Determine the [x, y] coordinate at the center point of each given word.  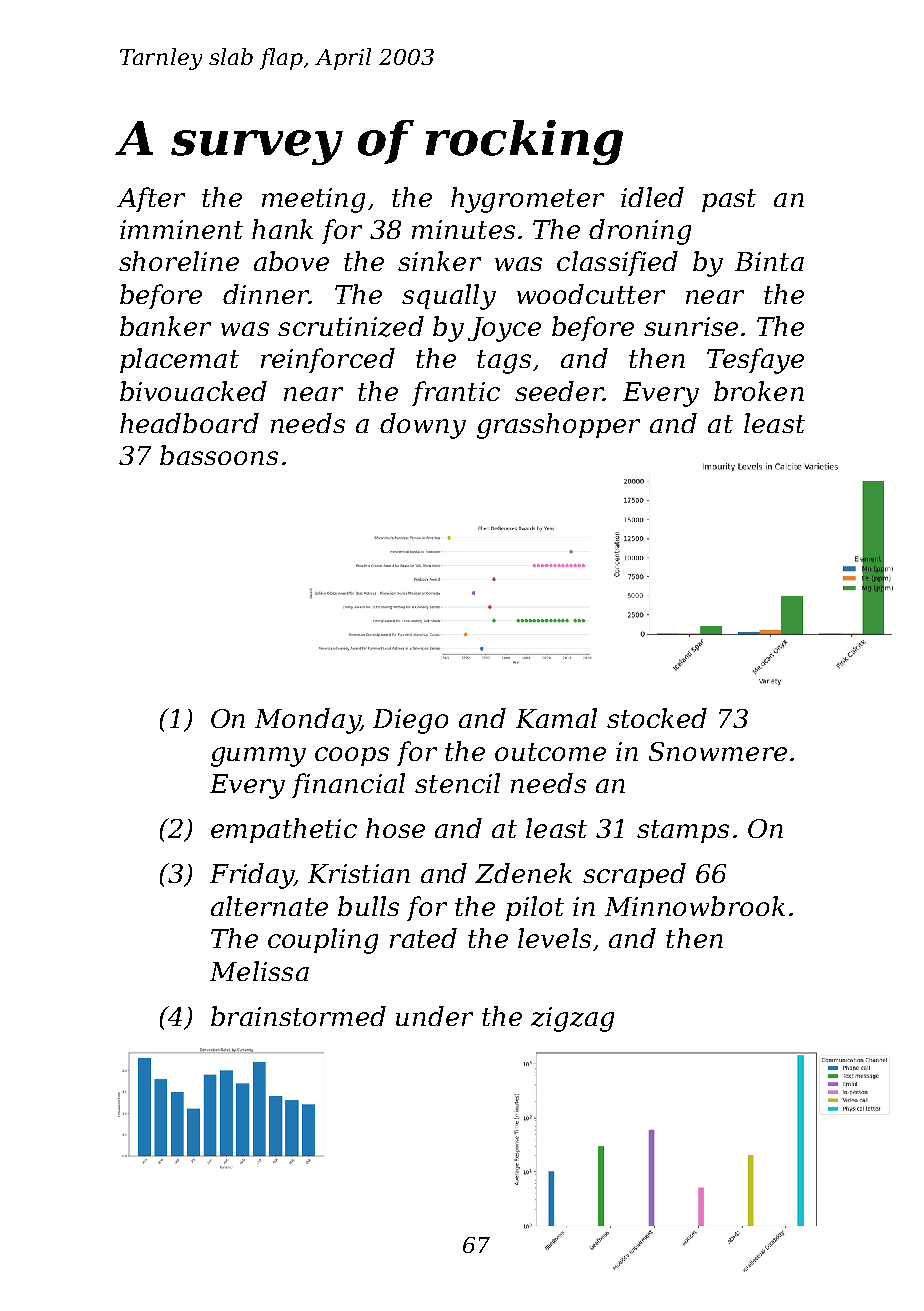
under [434, 1016]
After [151, 199]
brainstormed [298, 1016]
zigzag [572, 1019]
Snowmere [718, 751]
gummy [258, 757]
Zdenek [523, 873]
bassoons [219, 455]
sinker [439, 261]
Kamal [556, 718]
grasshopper [558, 426]
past [729, 200]
